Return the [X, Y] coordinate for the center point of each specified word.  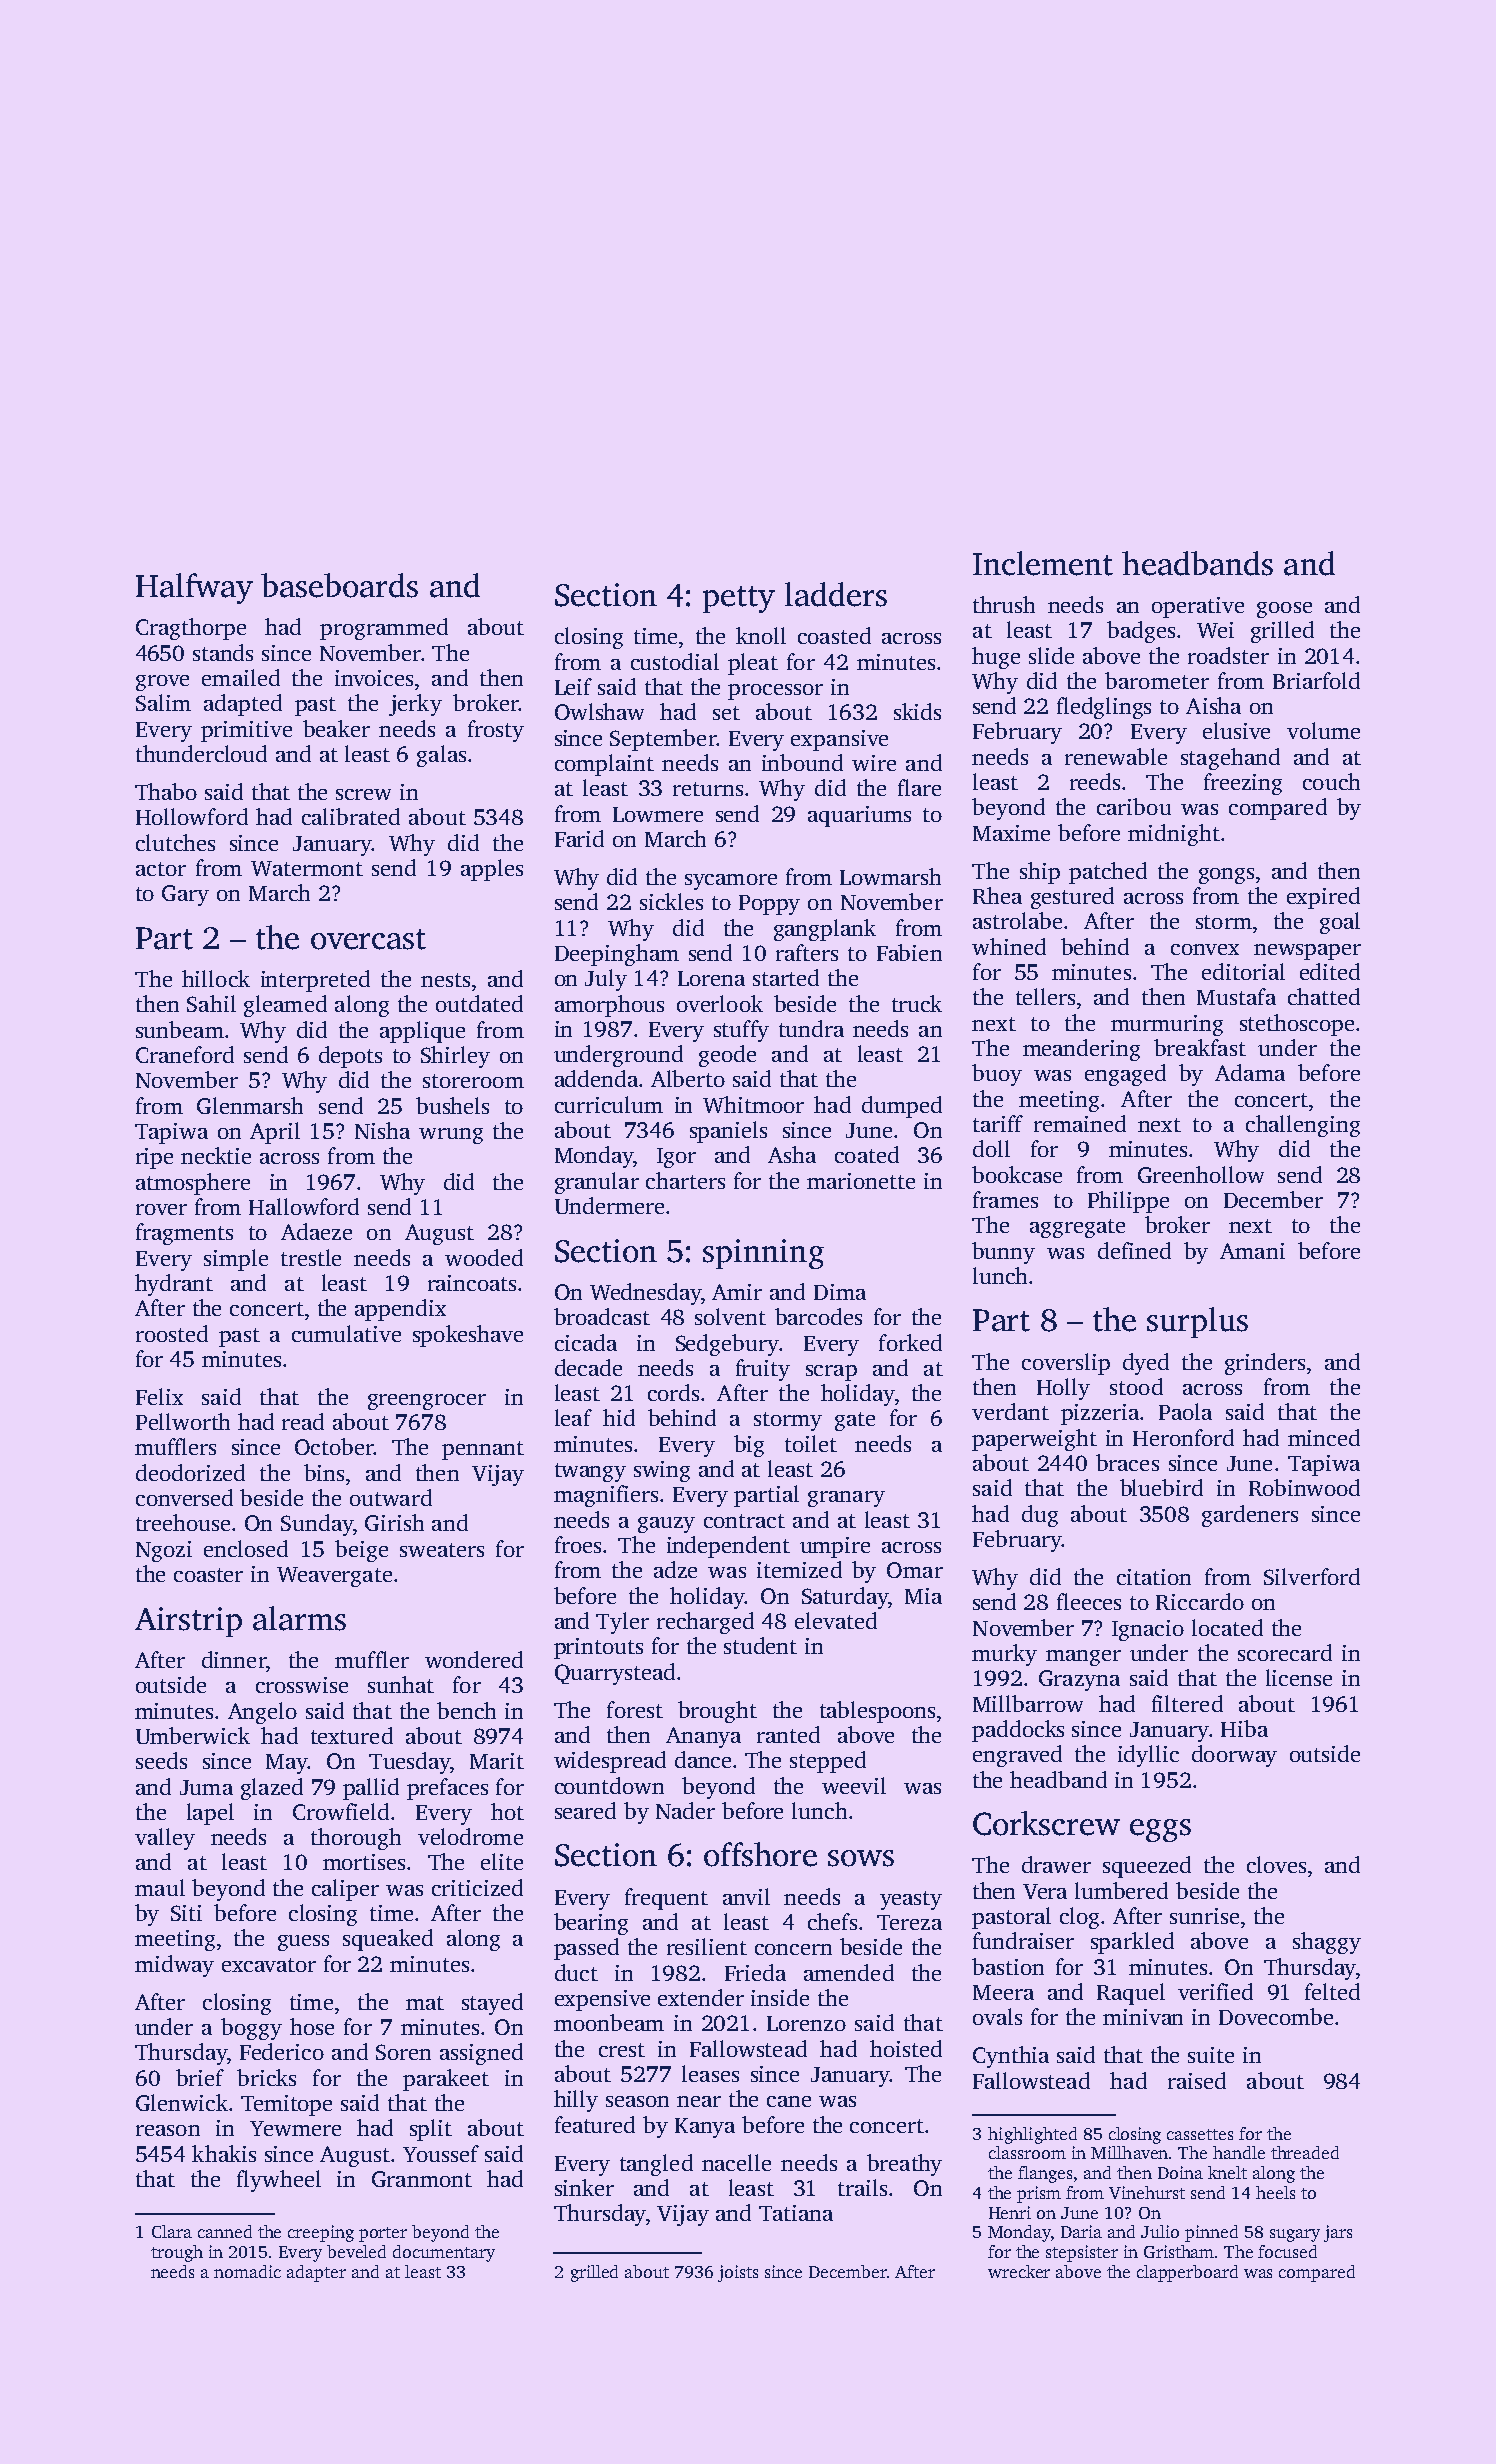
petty [739, 599]
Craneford [185, 1054]
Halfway [194, 588]
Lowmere [658, 814]
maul [160, 1887]
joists [738, 2273]
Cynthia [1011, 2057]
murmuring [1167, 1025]
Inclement [1043, 563]
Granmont [422, 2179]
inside [780, 1997]
